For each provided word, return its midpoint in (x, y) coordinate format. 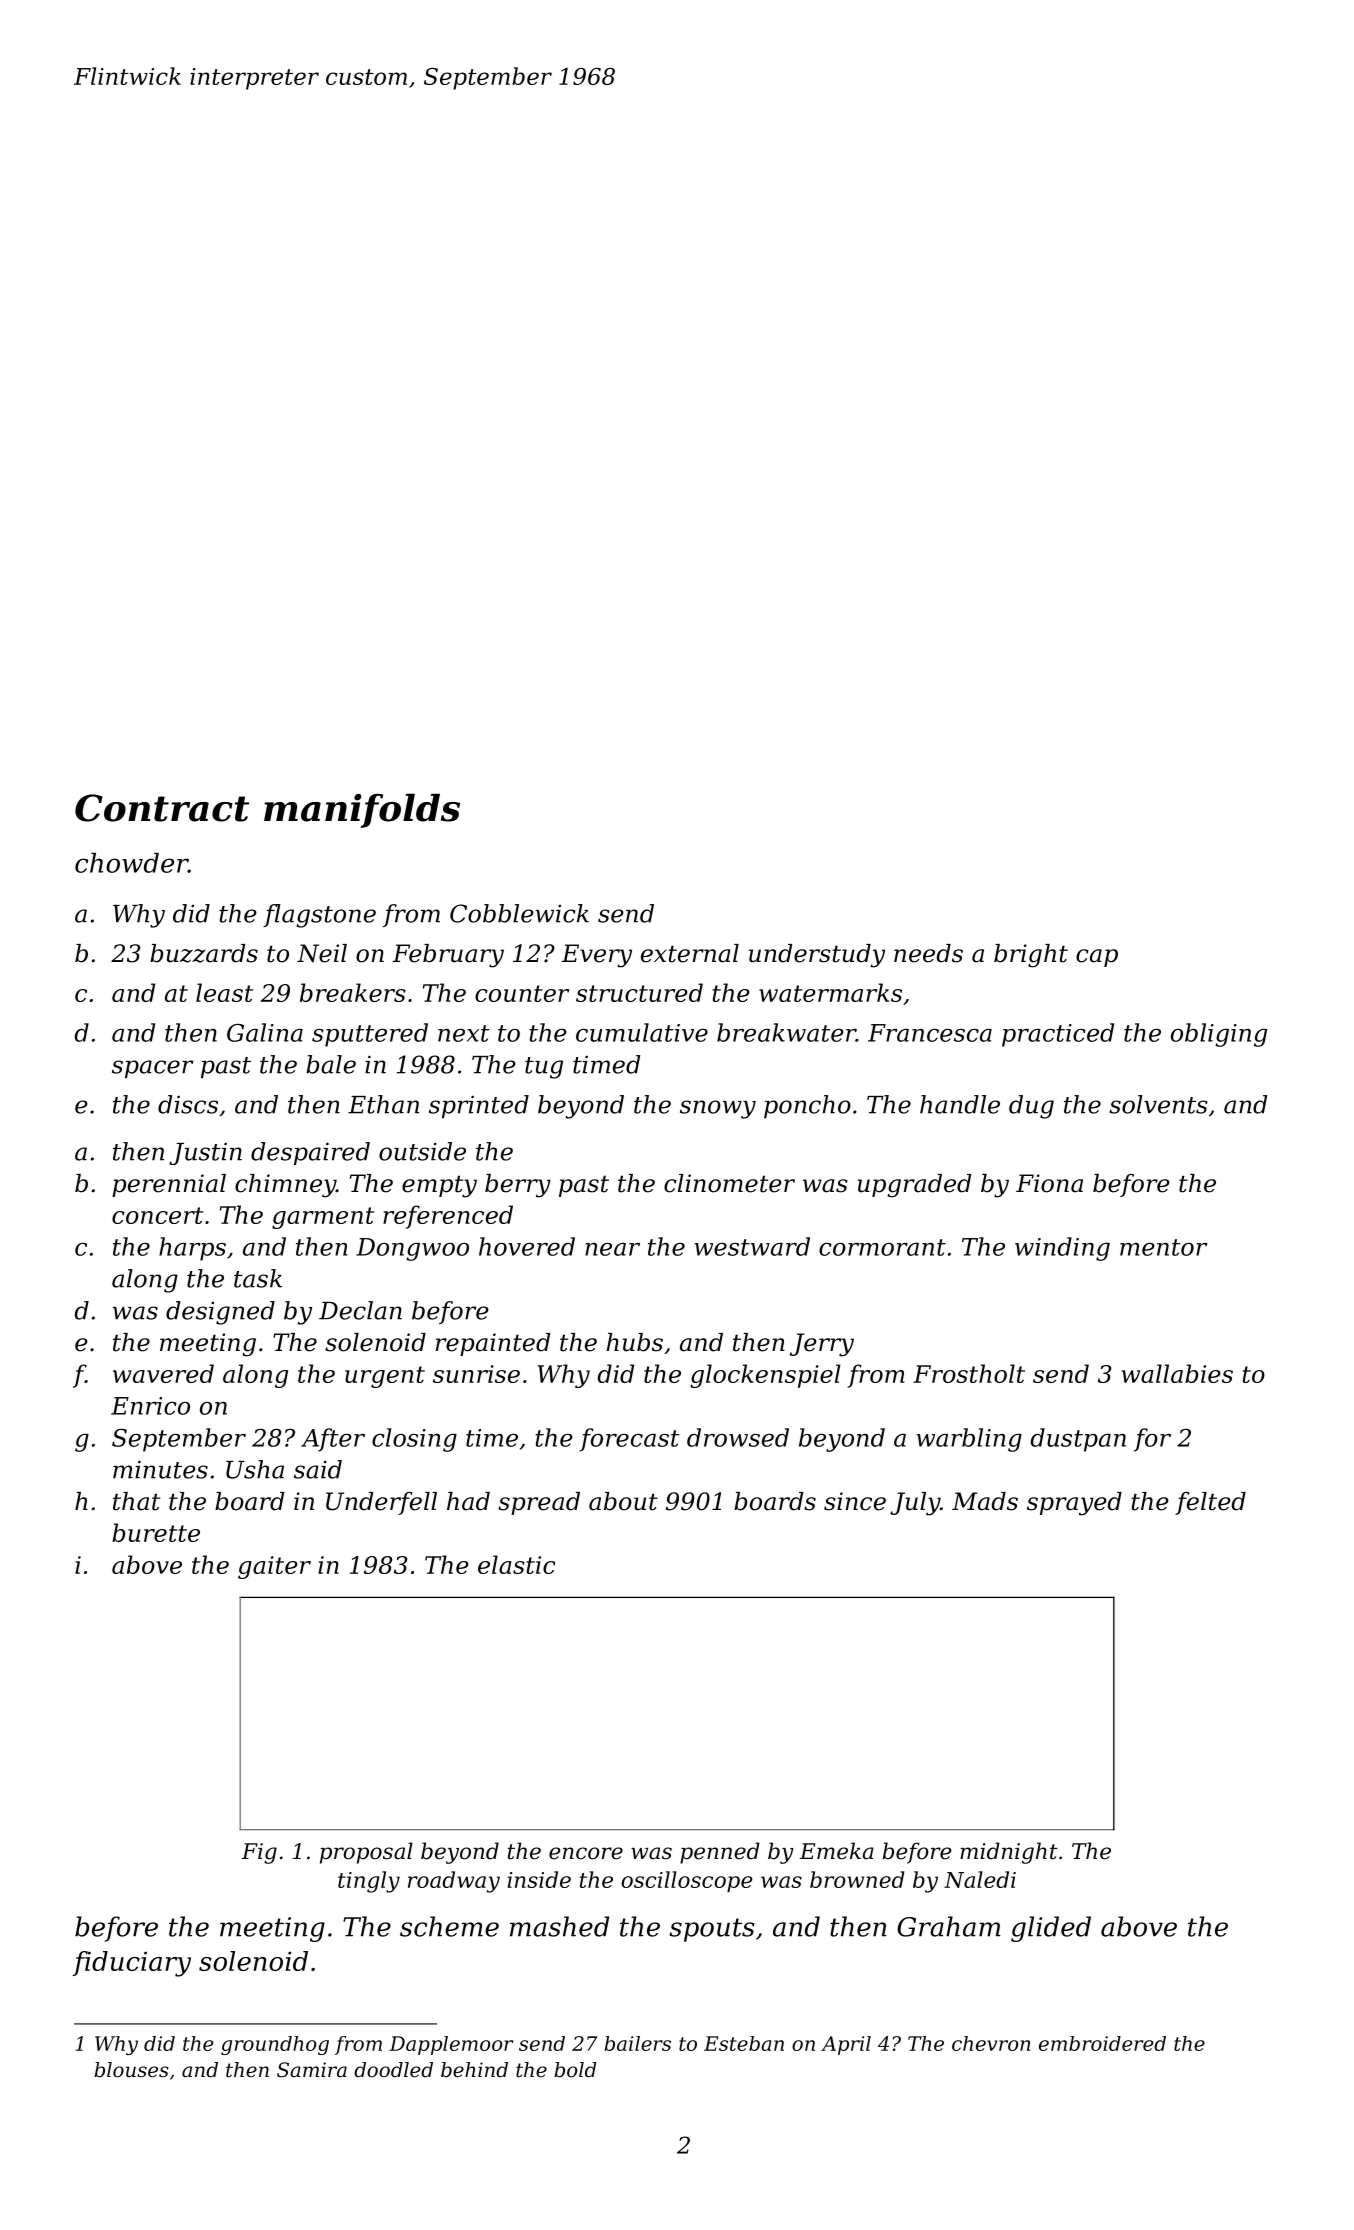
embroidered (1102, 2043)
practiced (1058, 1035)
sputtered (370, 1035)
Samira (312, 2070)
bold (575, 2070)
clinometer (729, 1183)
